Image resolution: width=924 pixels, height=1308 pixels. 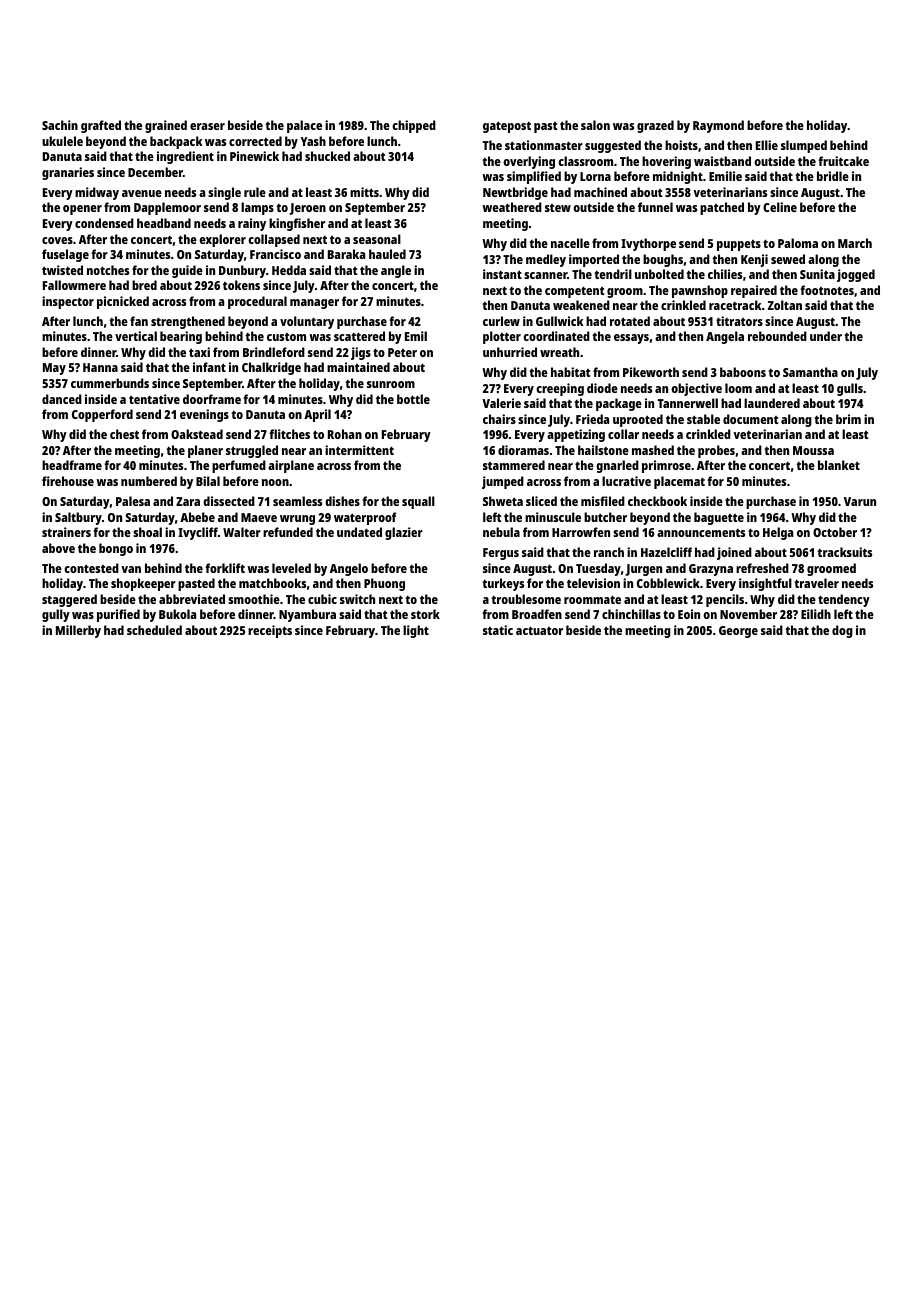 What do you see at coordinates (187, 271) in the image?
I see `guide` at bounding box center [187, 271].
